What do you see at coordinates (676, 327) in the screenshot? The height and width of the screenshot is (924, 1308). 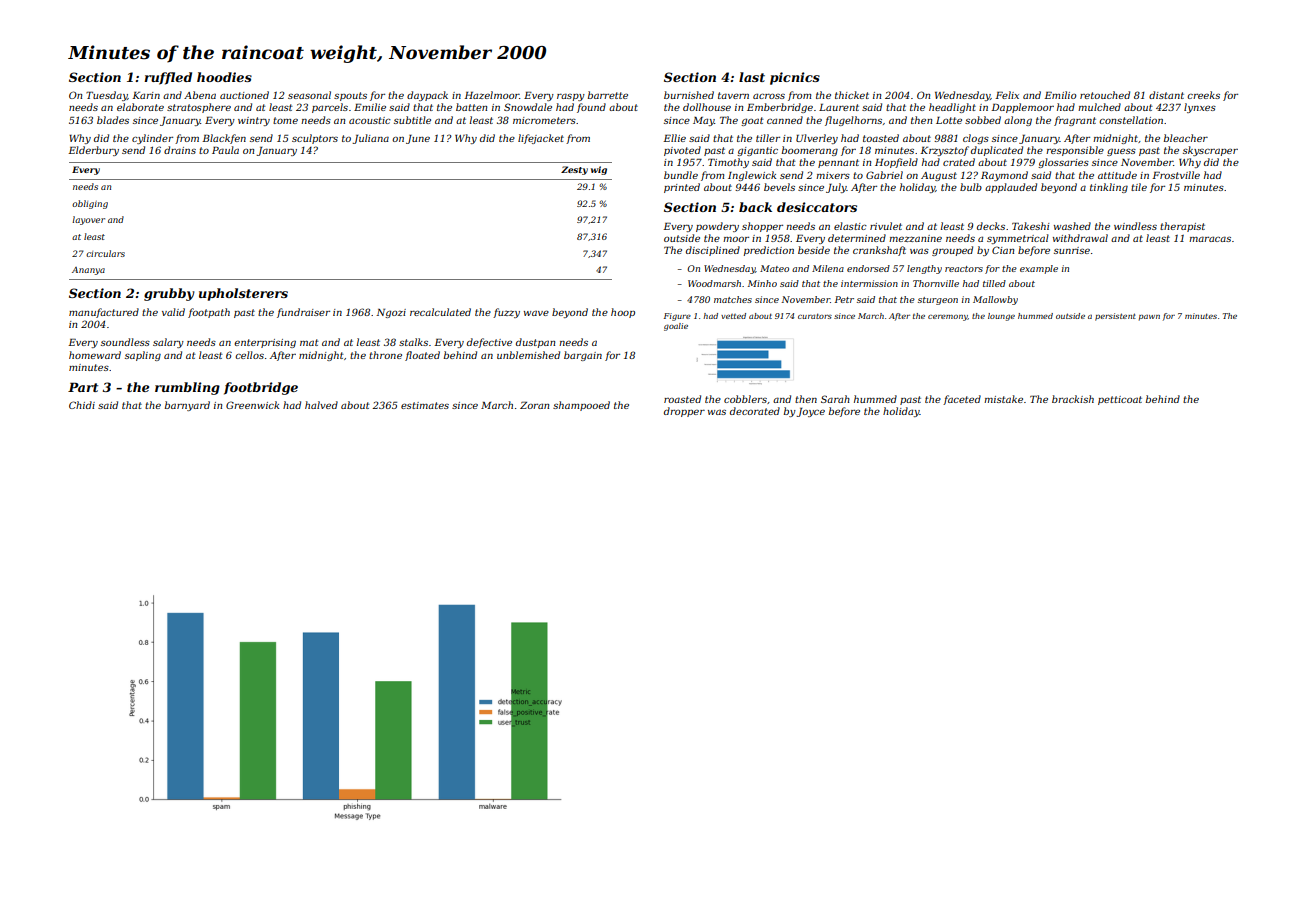 I see `goalie` at bounding box center [676, 327].
